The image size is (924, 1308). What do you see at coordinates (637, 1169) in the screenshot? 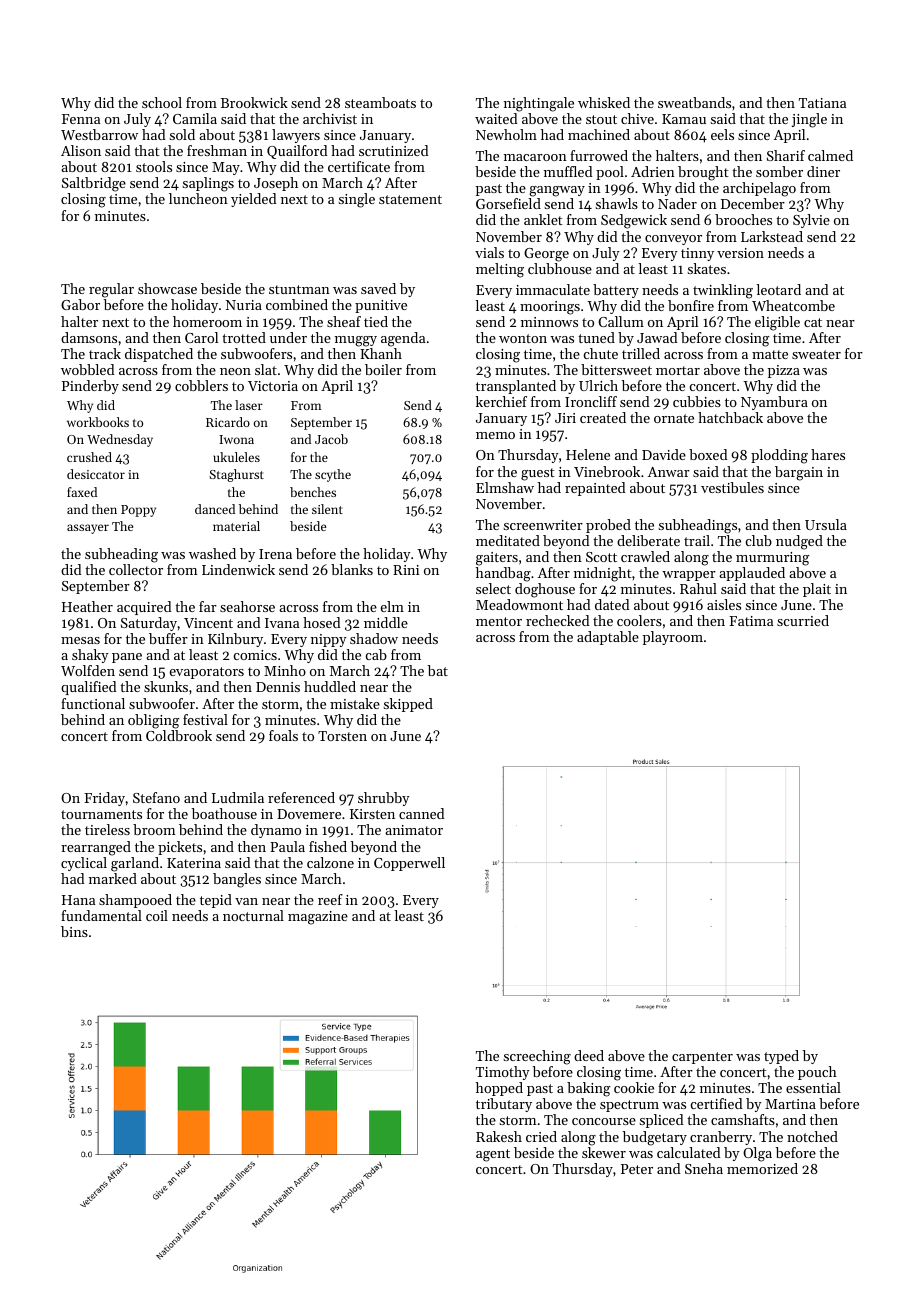
I see `Peter` at bounding box center [637, 1169].
